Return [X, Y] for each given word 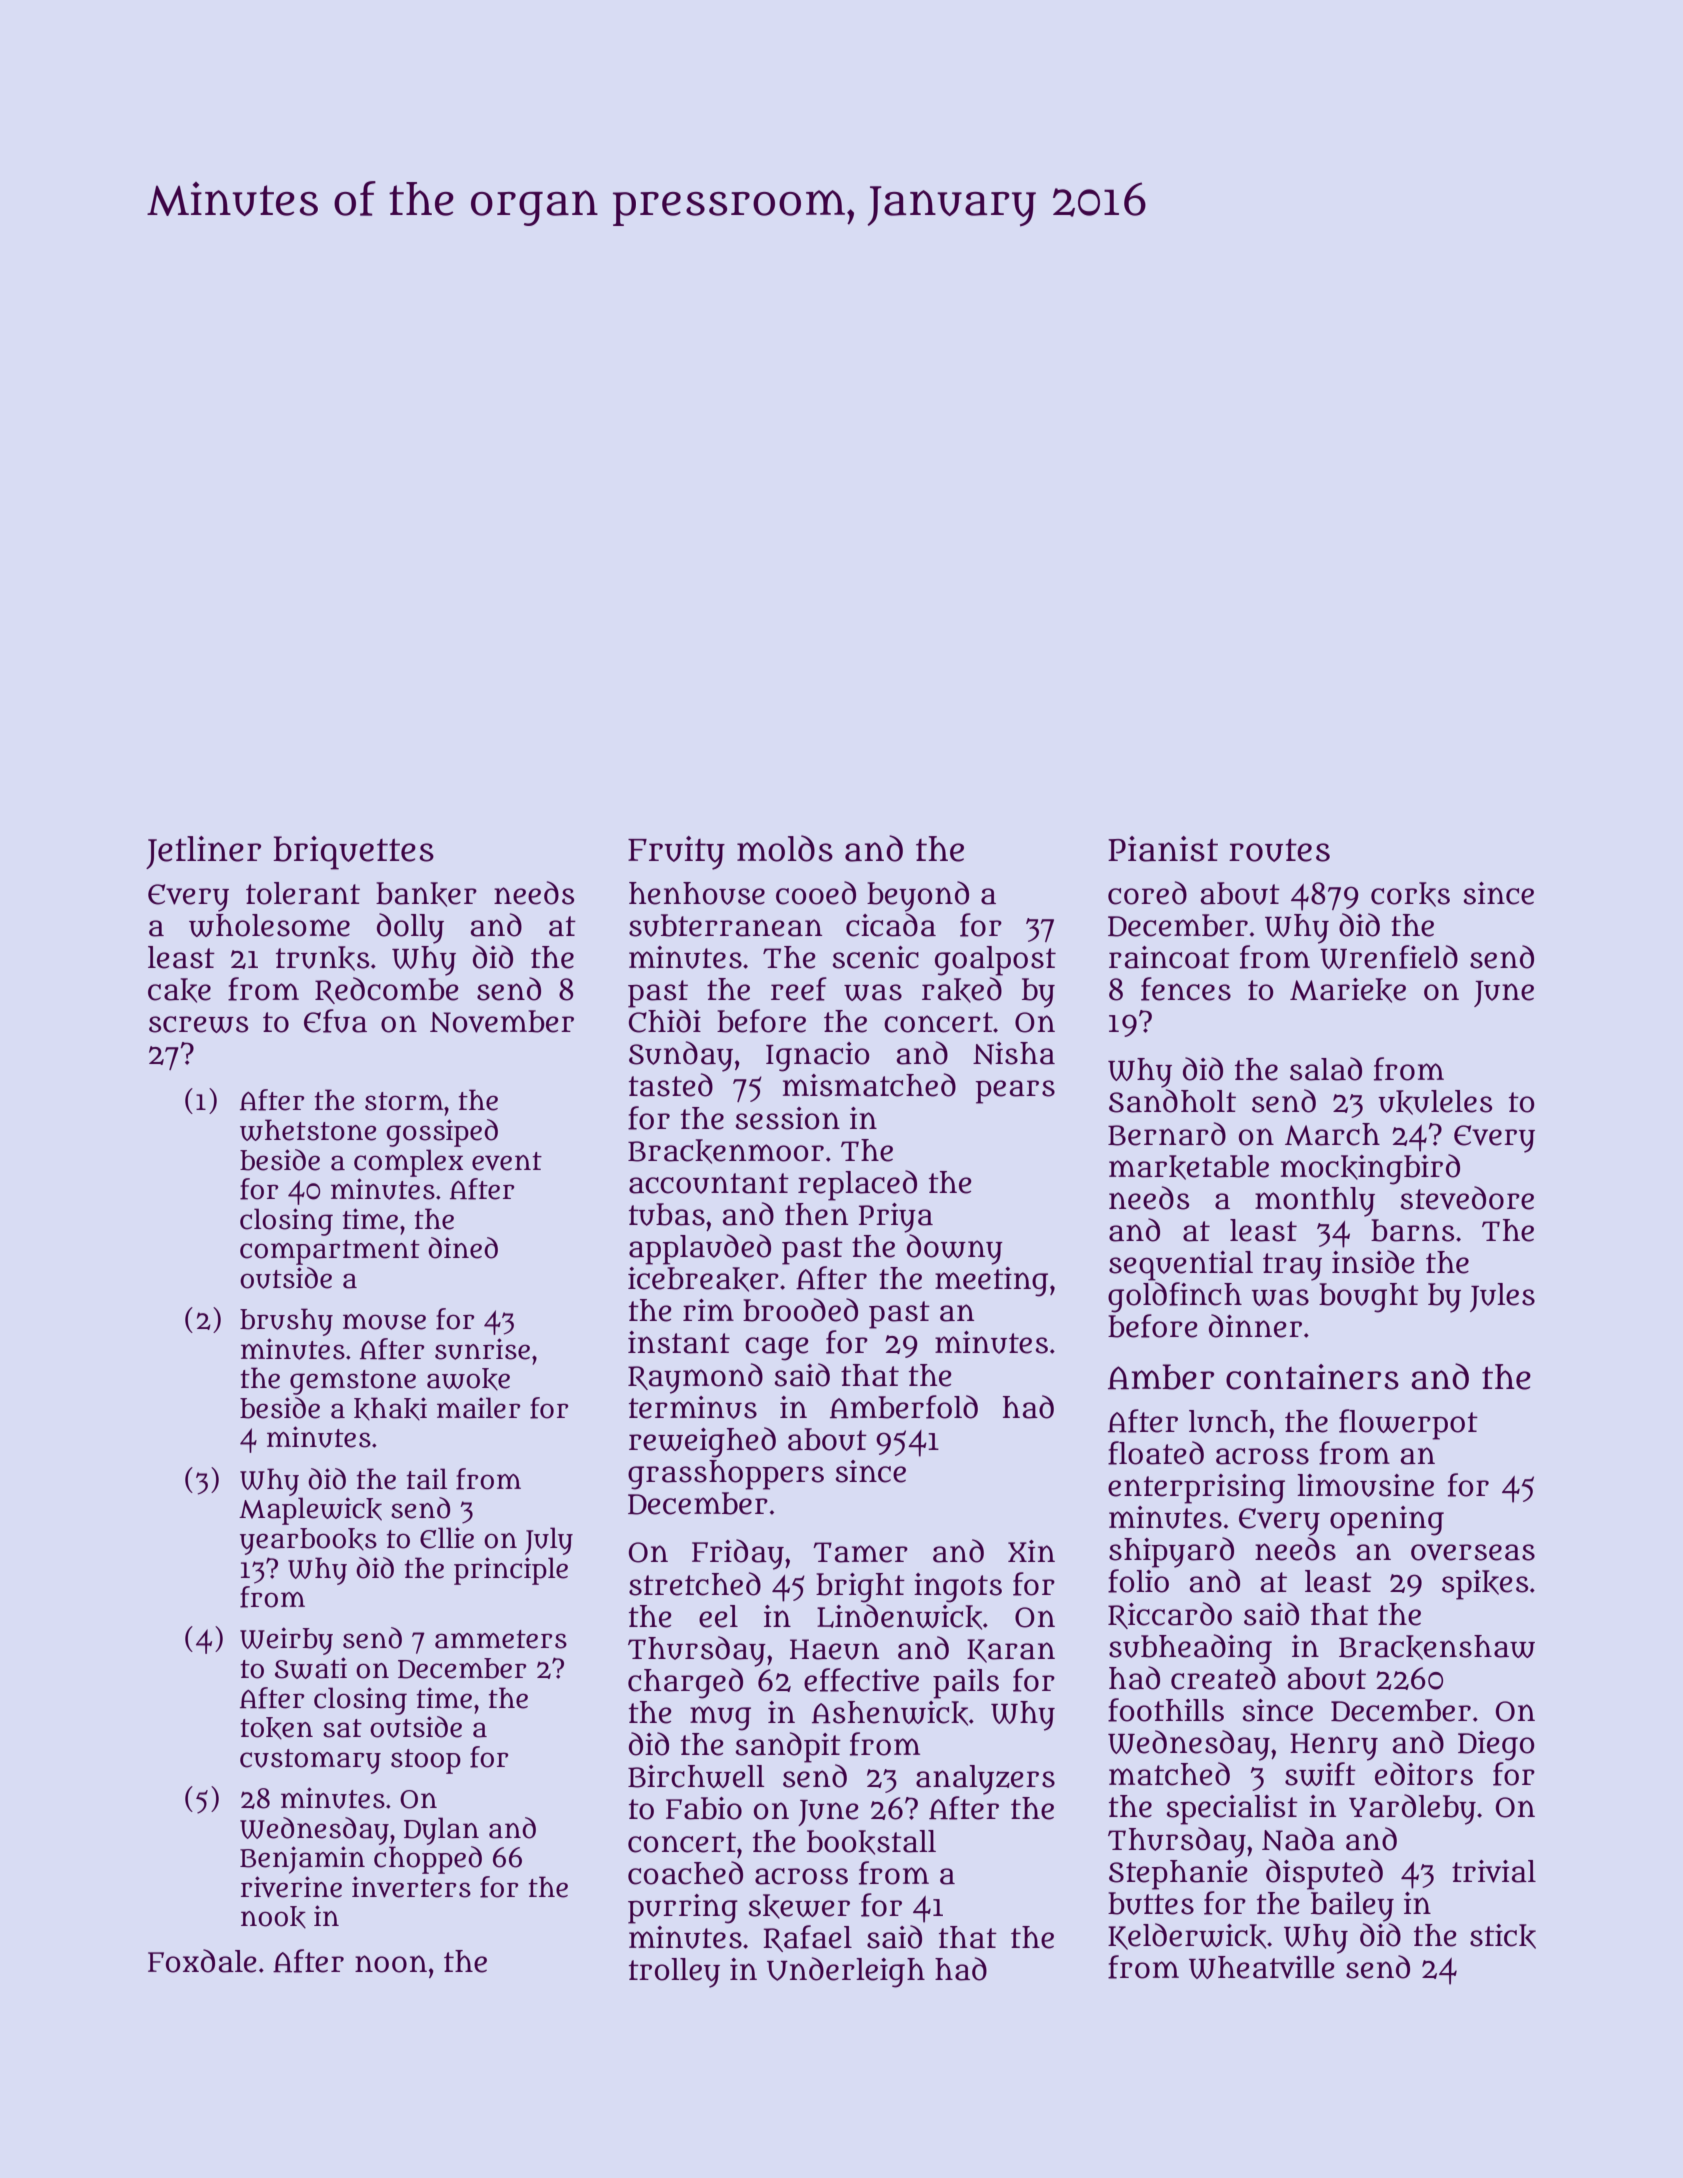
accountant [709, 1183]
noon [391, 1964]
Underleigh [846, 1972]
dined [463, 1248]
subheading [1190, 1649]
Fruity [676, 853]
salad [1326, 1069]
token [277, 1728]
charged [685, 1683]
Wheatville [1262, 1967]
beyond [918, 896]
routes [1279, 850]
